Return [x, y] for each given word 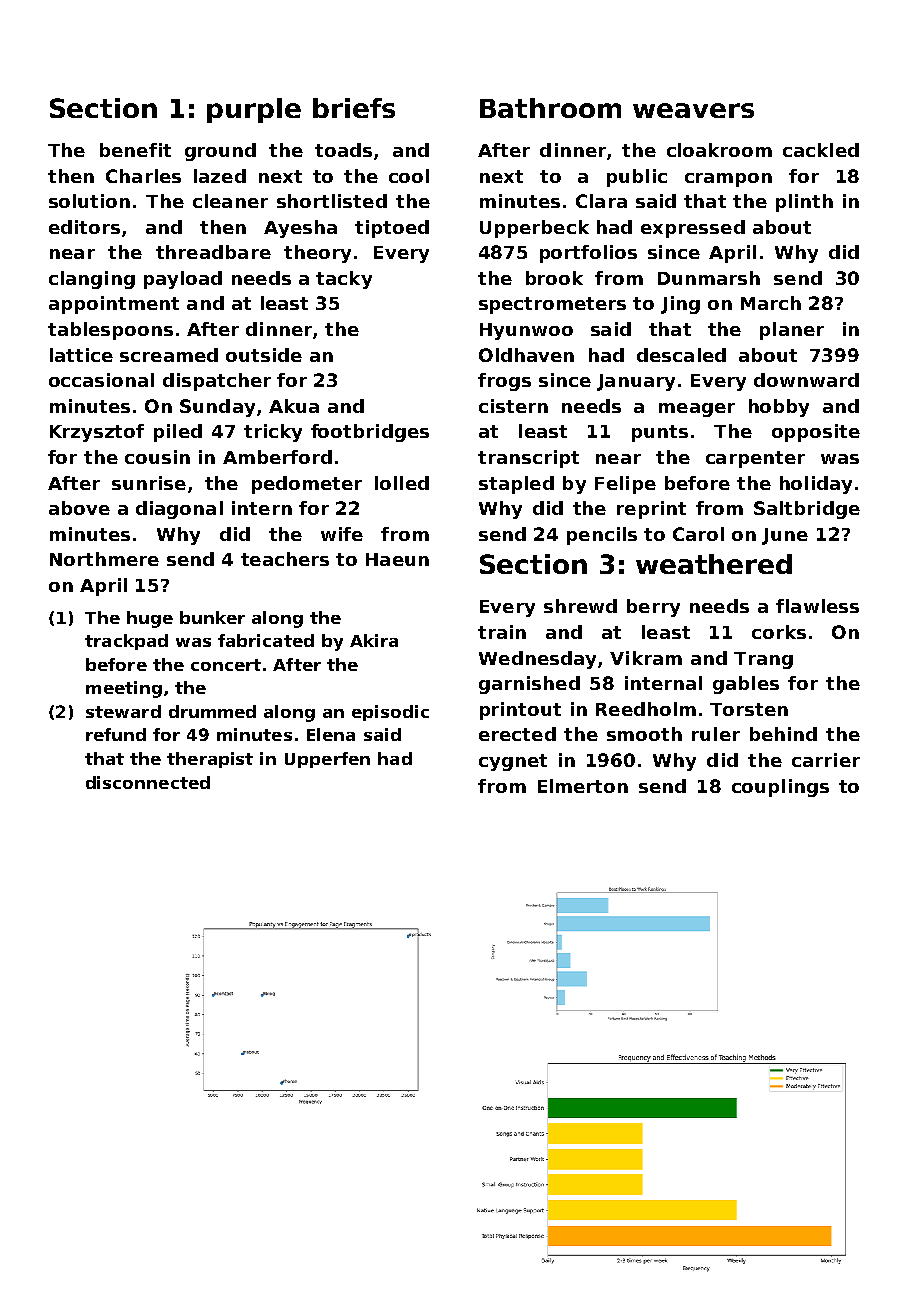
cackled [821, 150]
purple [254, 110]
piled [178, 433]
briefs [354, 108]
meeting [124, 689]
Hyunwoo [526, 331]
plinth [804, 203]
